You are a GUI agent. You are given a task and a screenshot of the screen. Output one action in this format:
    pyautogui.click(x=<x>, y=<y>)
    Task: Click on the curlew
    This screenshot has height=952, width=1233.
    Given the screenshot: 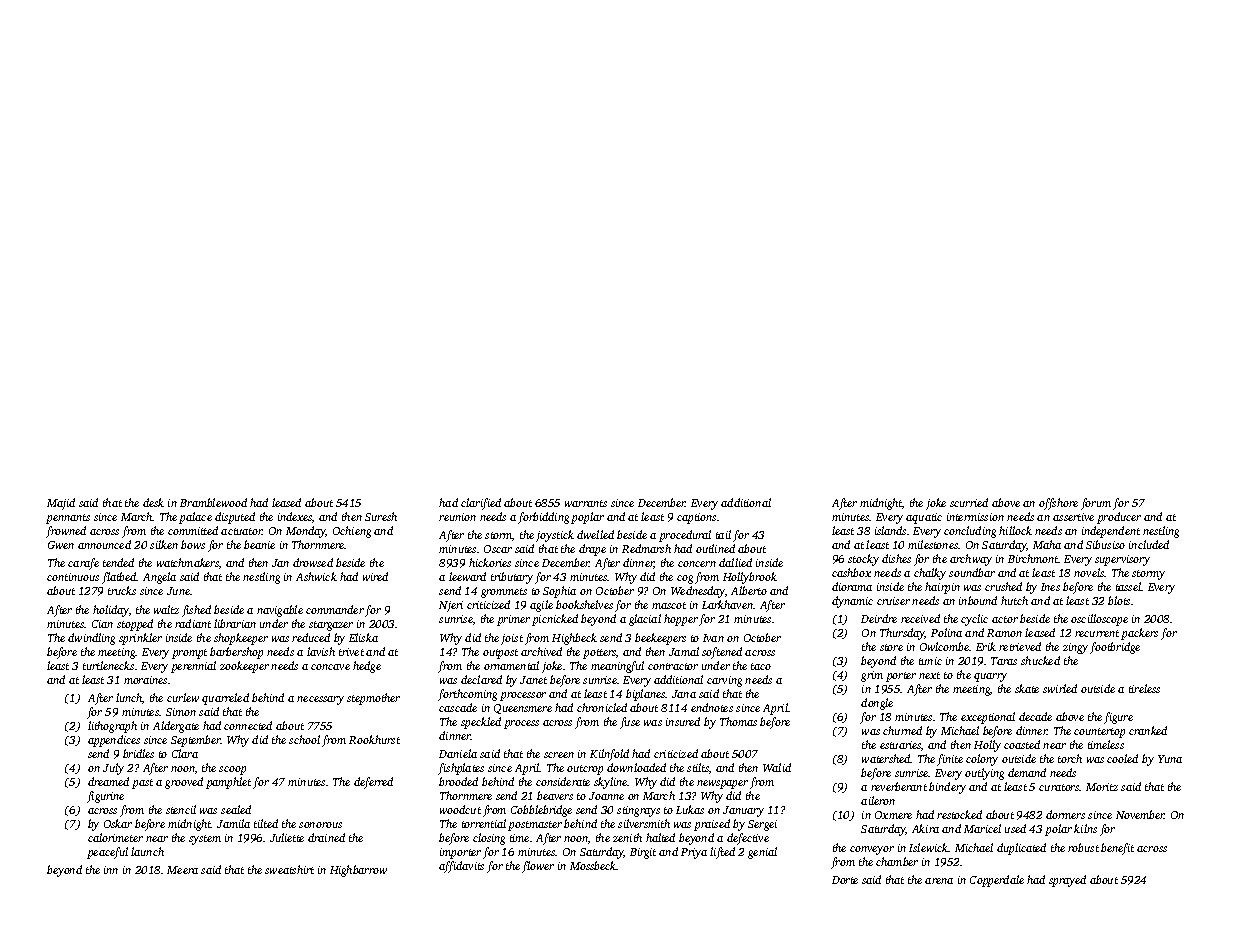 What is the action you would take?
    pyautogui.click(x=183, y=697)
